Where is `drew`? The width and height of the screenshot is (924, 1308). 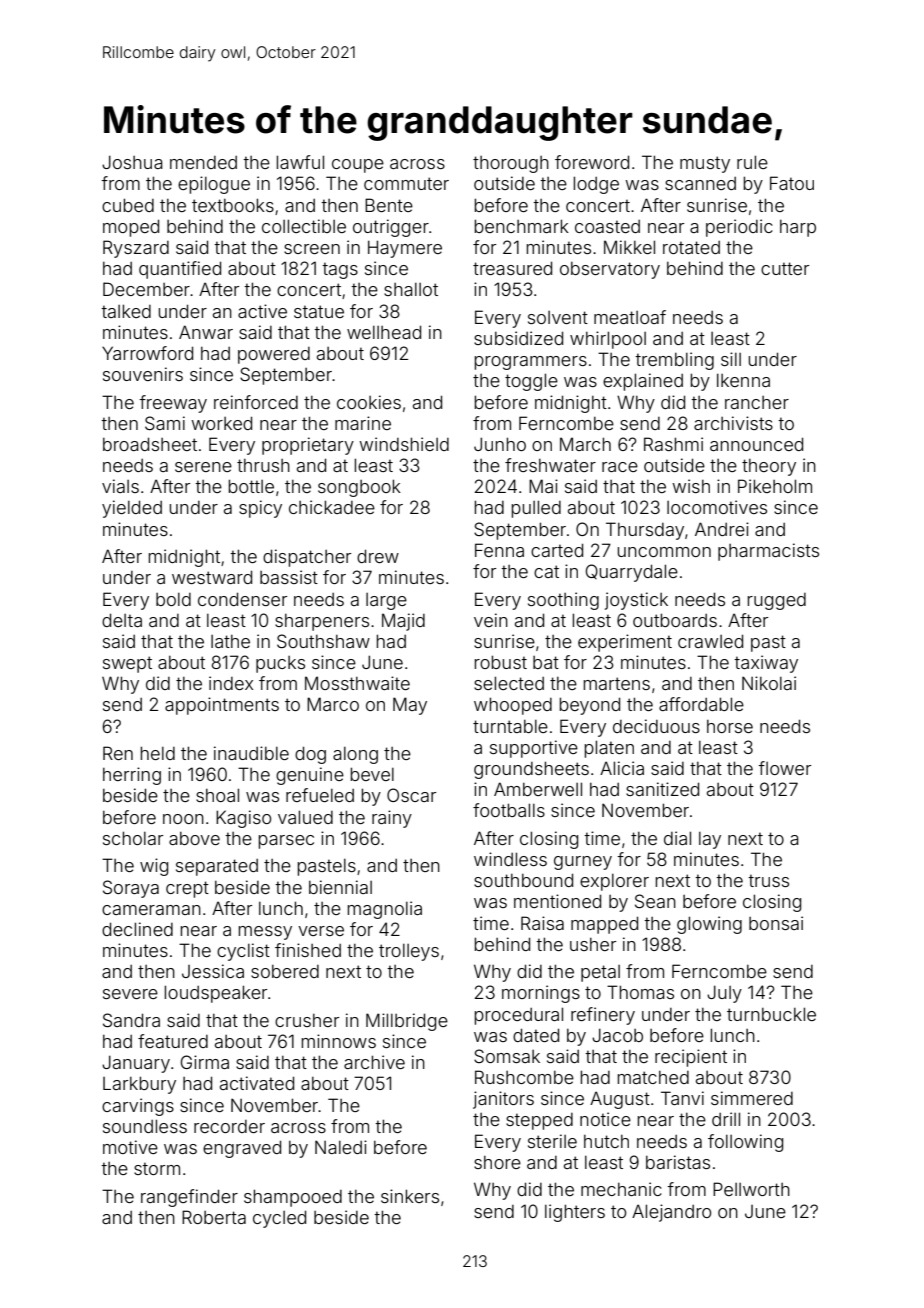 drew is located at coordinates (378, 556).
